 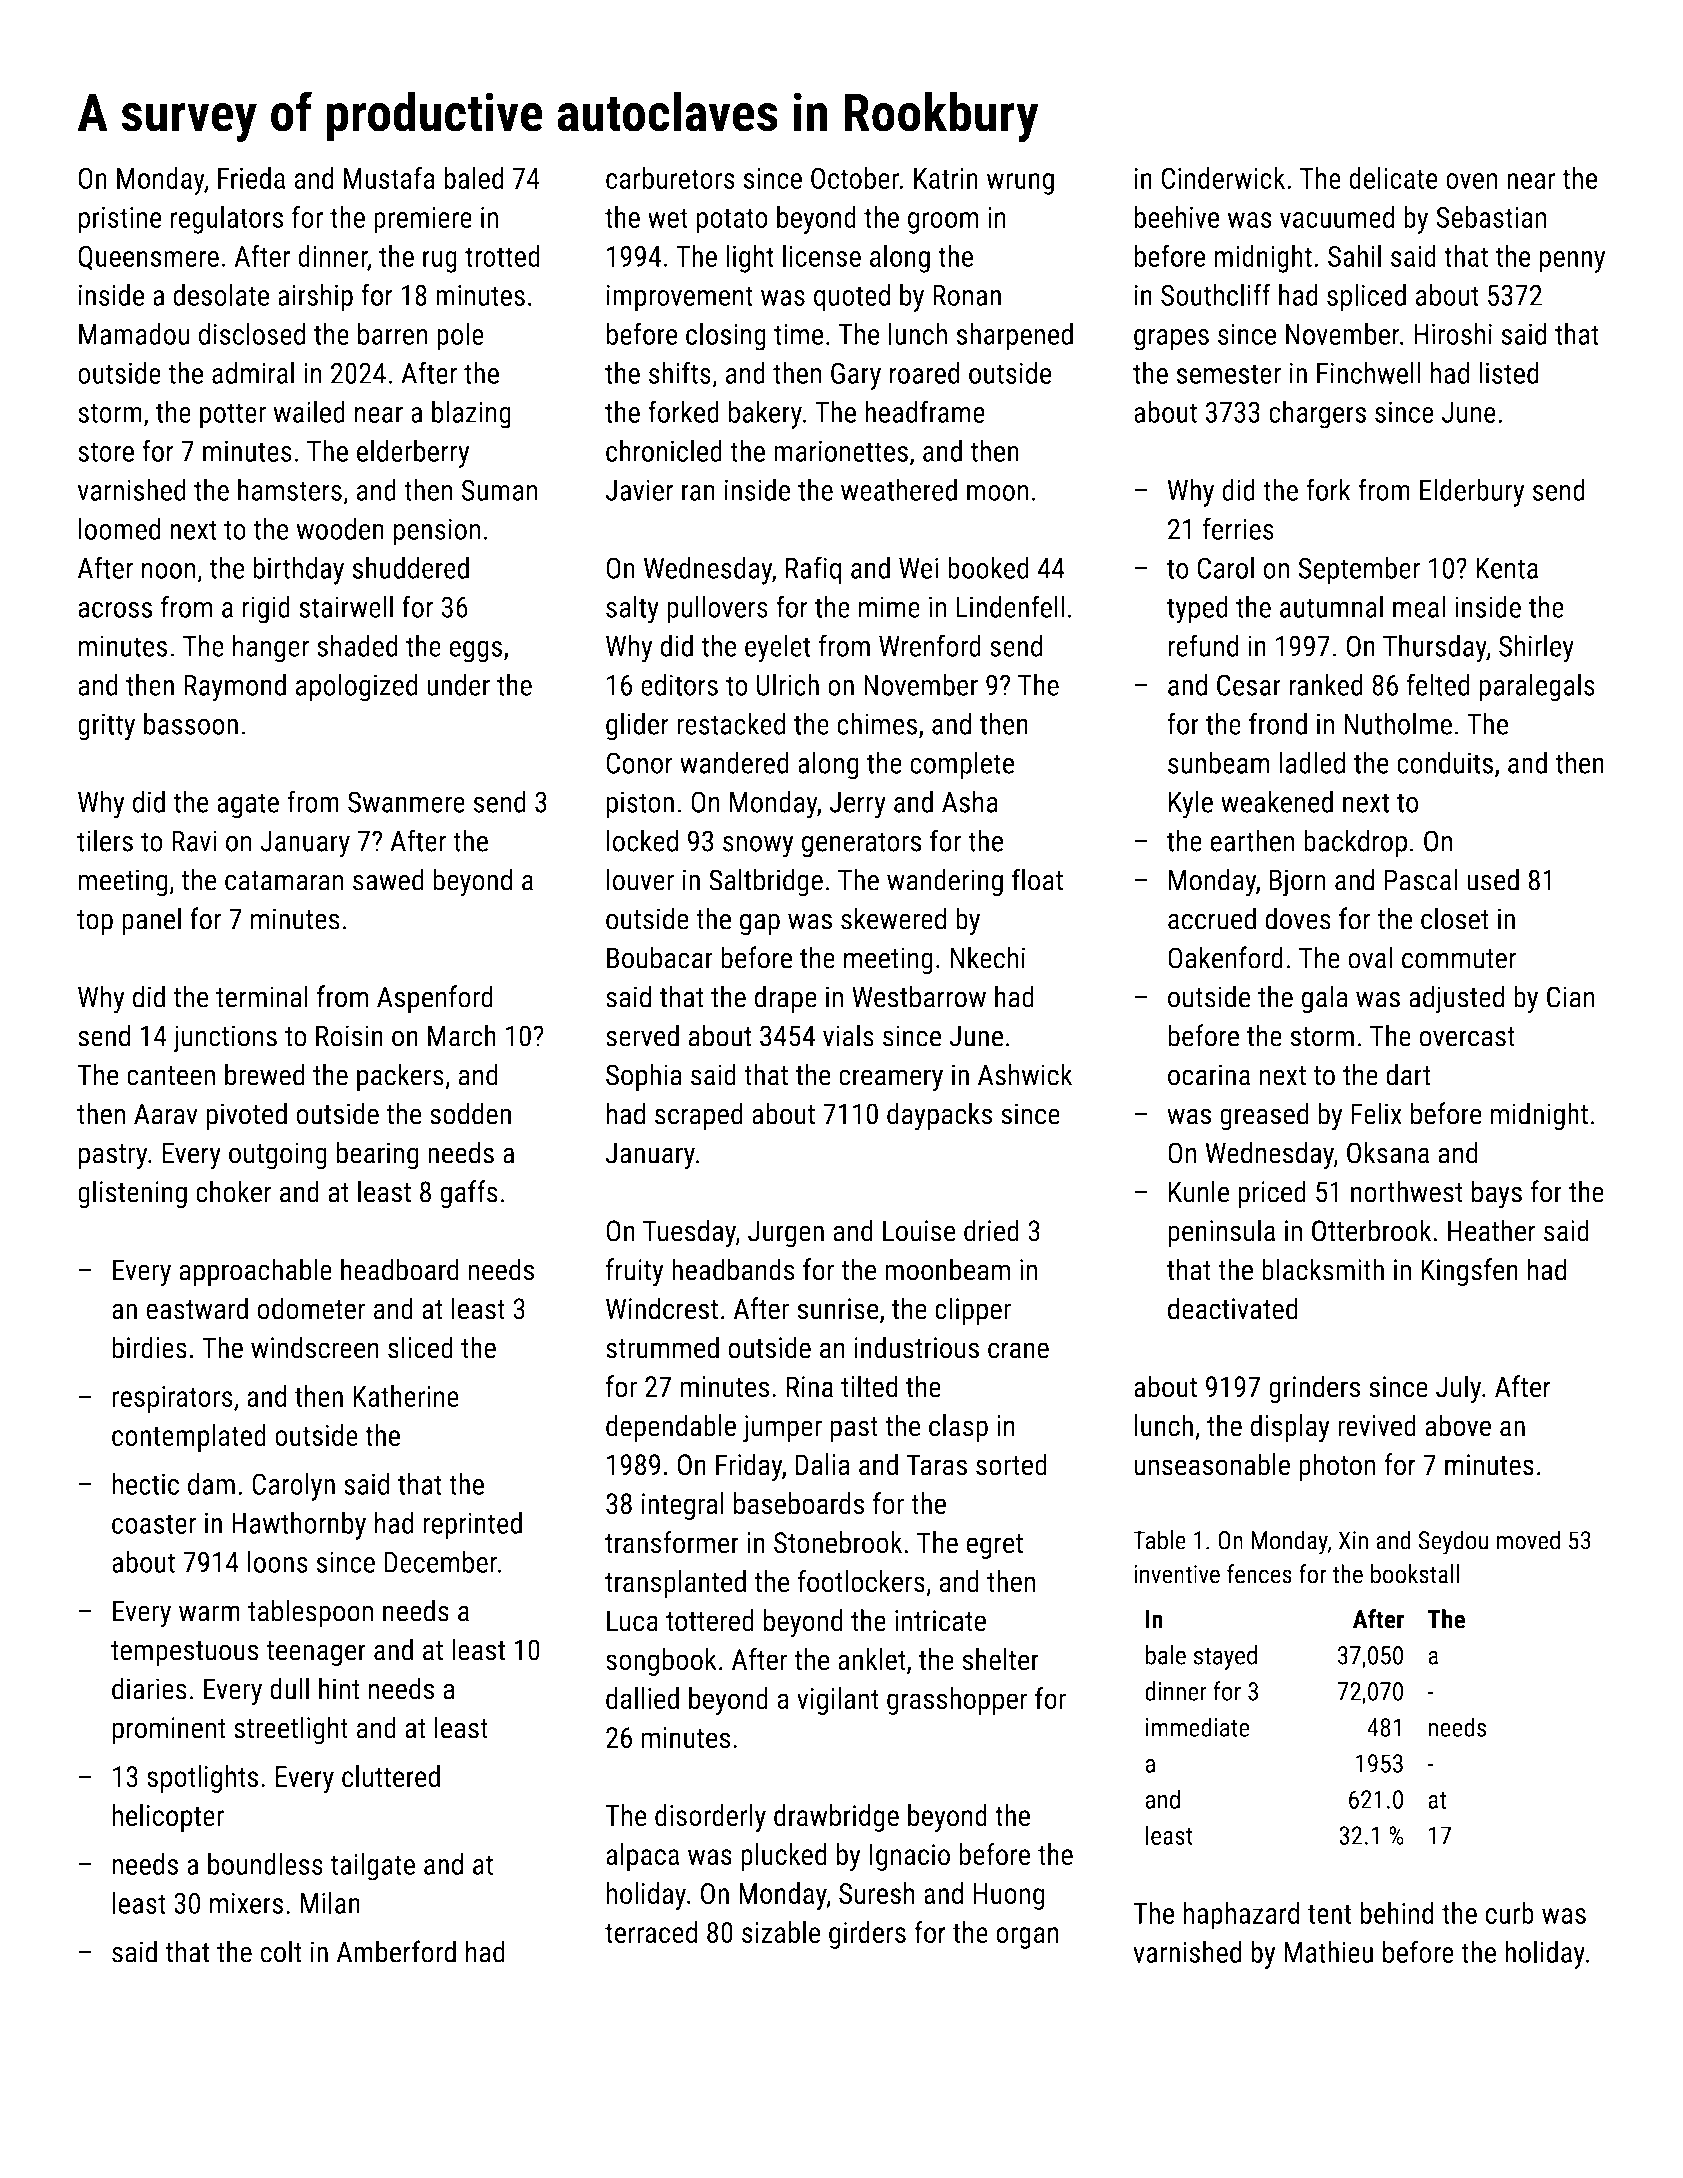 I want to click on used, so click(x=1493, y=879).
